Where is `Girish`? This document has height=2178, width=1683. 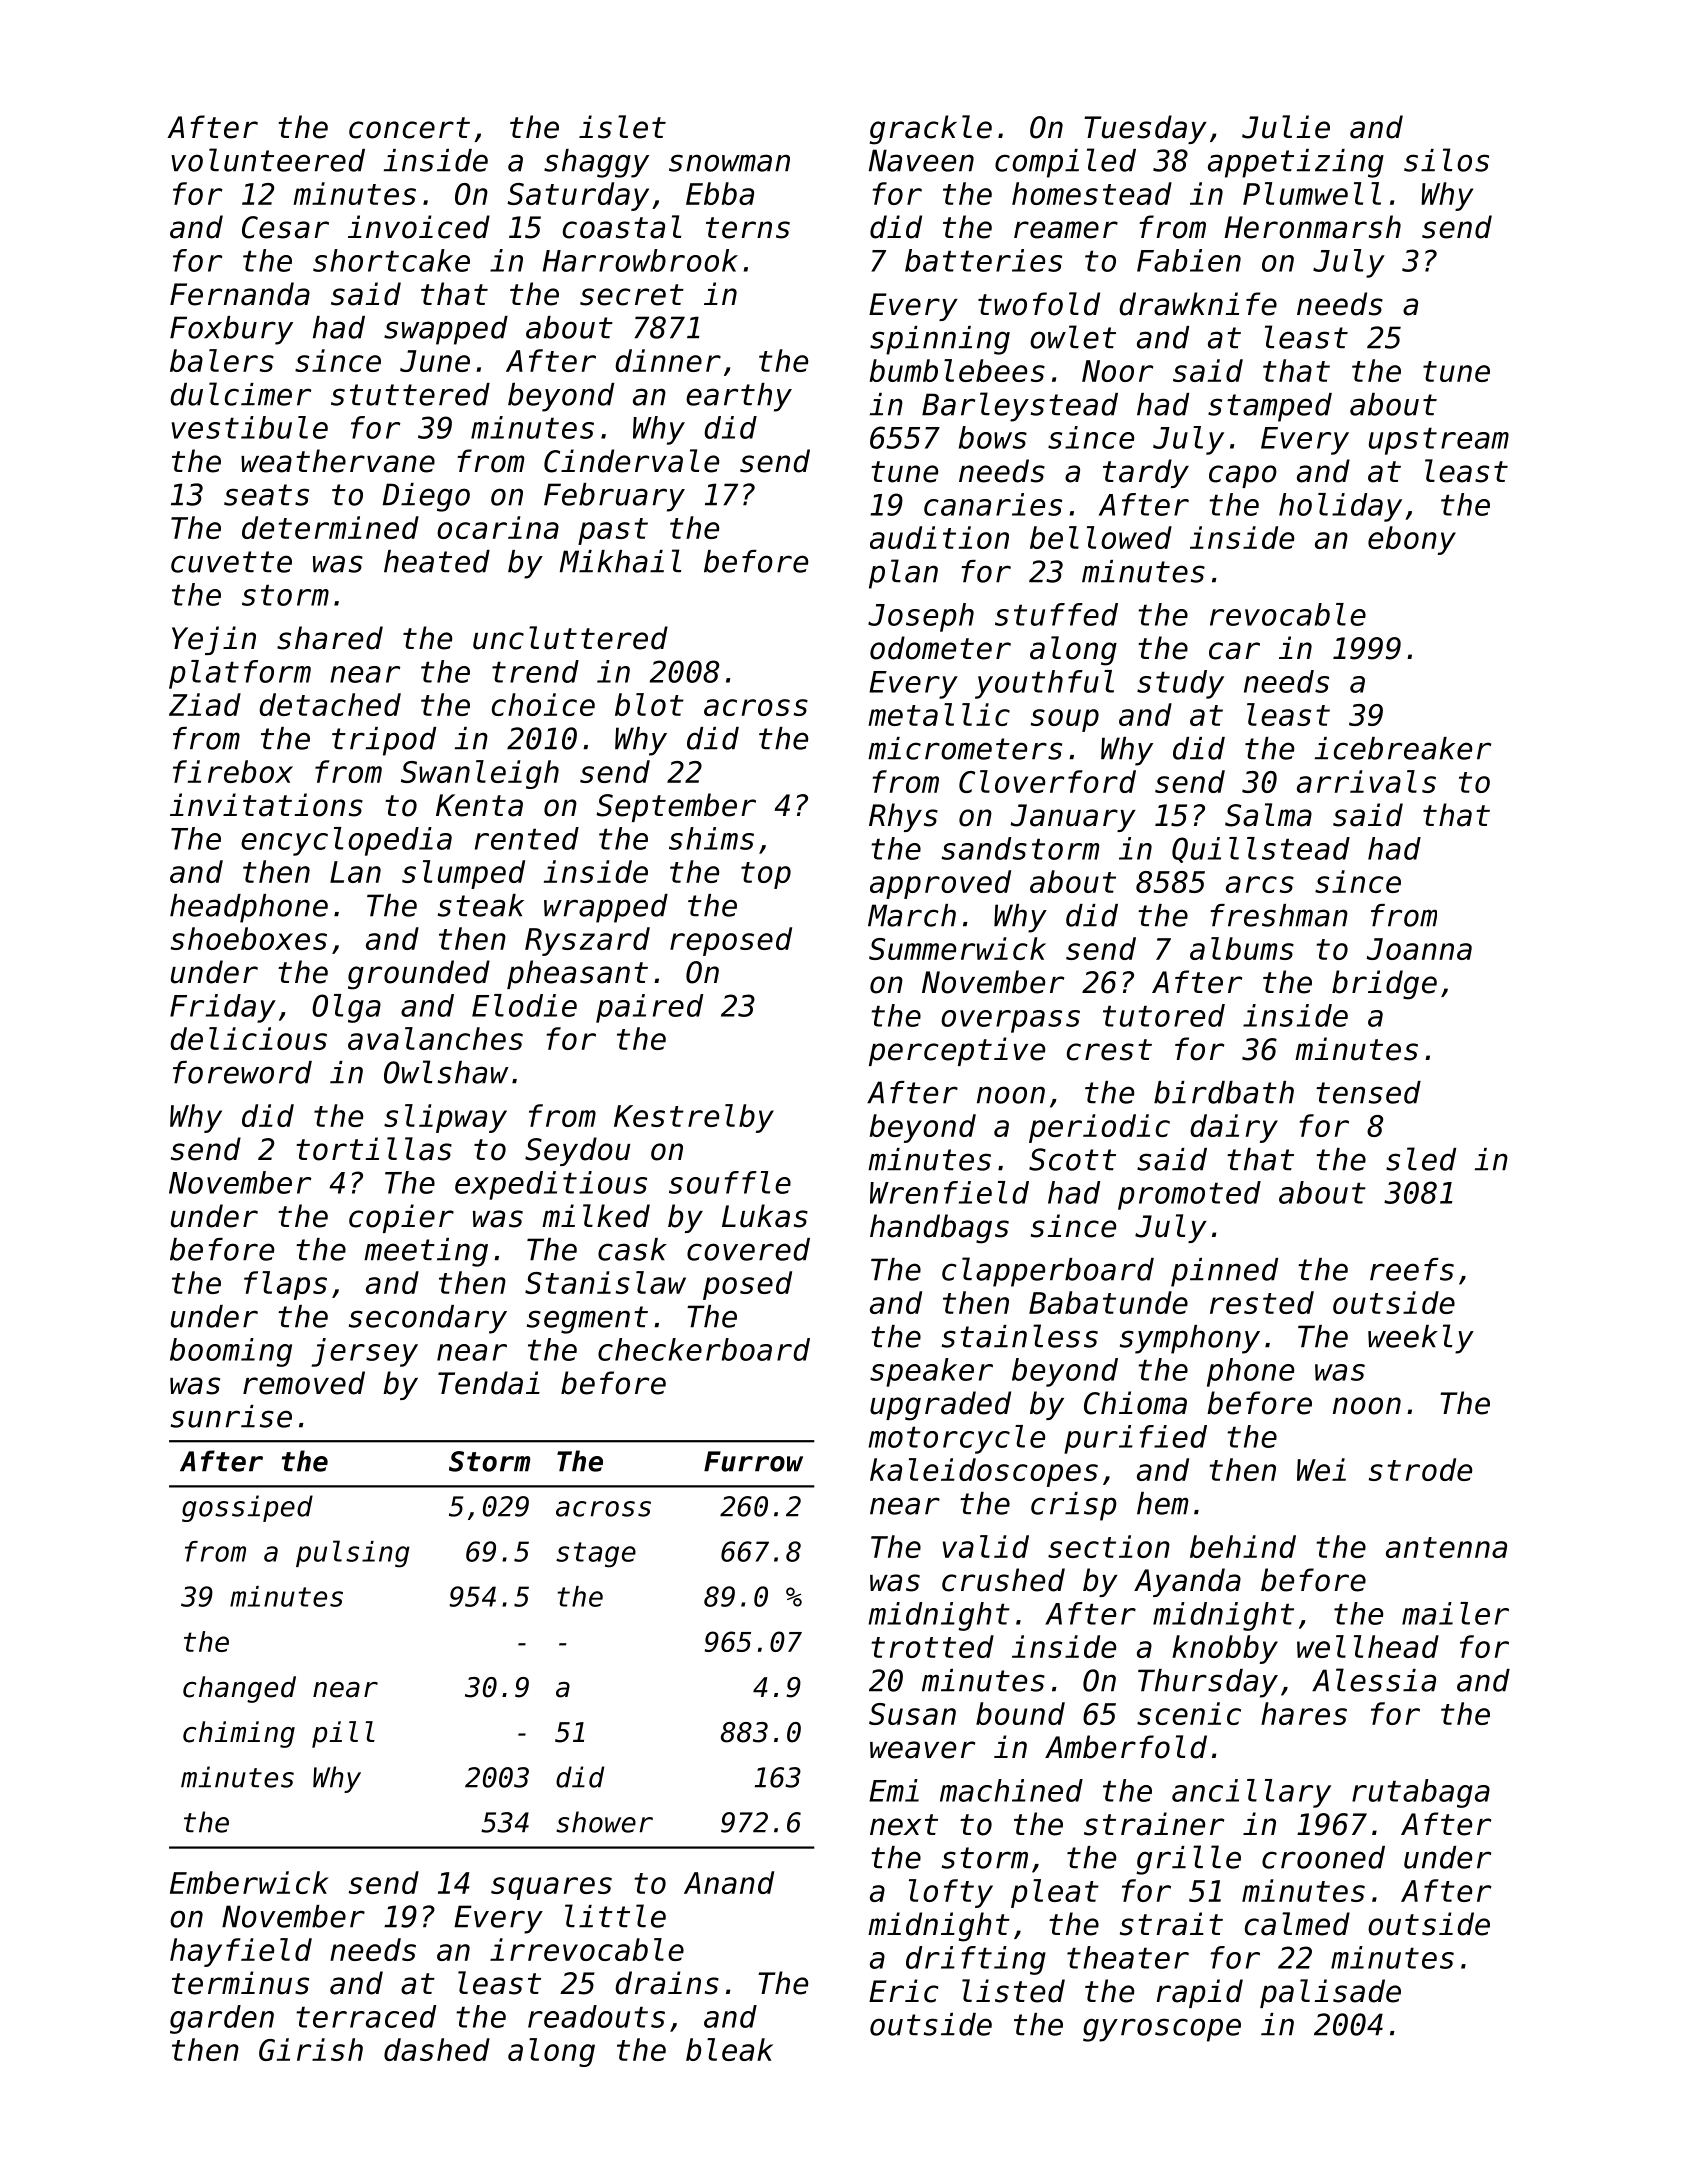
Girish is located at coordinates (311, 2049).
